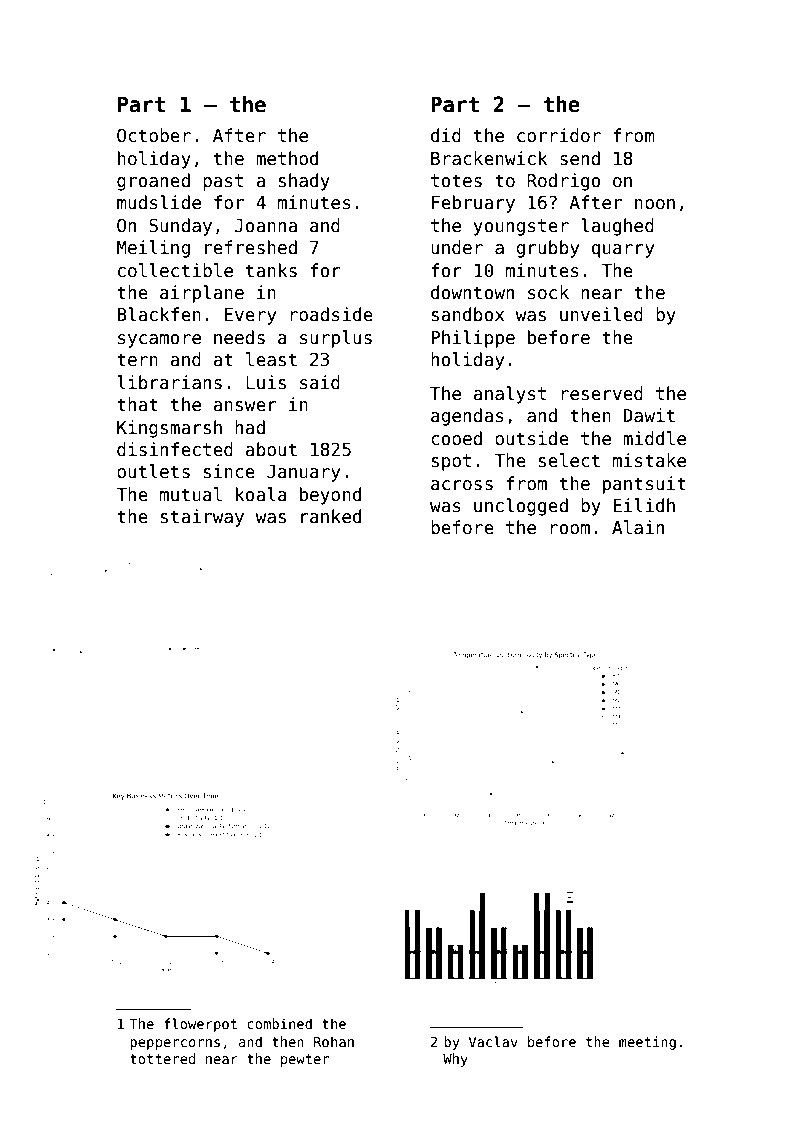  What do you see at coordinates (570, 529) in the document?
I see `room` at bounding box center [570, 529].
